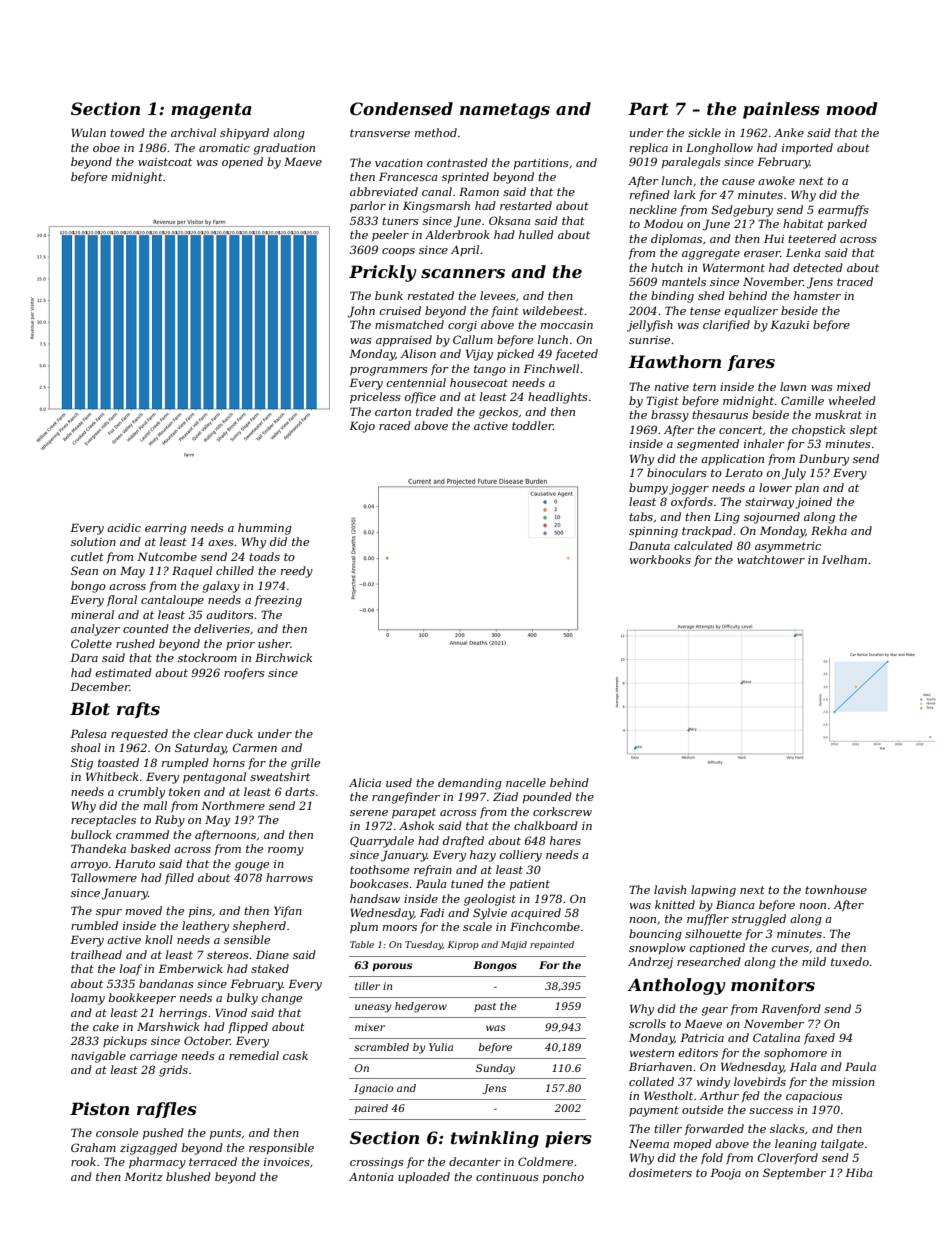 This screenshot has width=952, height=1233. What do you see at coordinates (676, 986) in the screenshot?
I see `Anthology` at bounding box center [676, 986].
